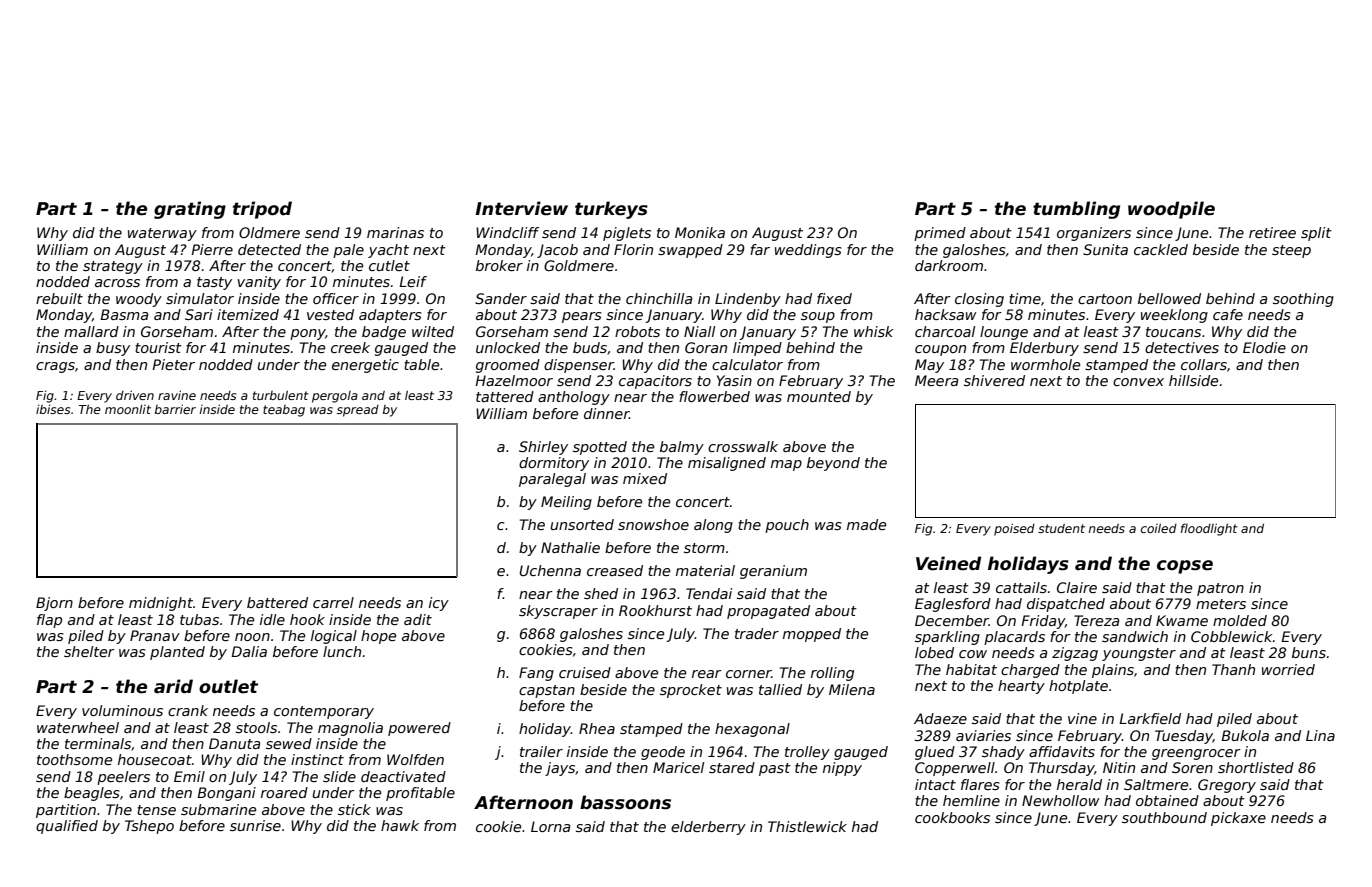  I want to click on trailer, so click(541, 751).
